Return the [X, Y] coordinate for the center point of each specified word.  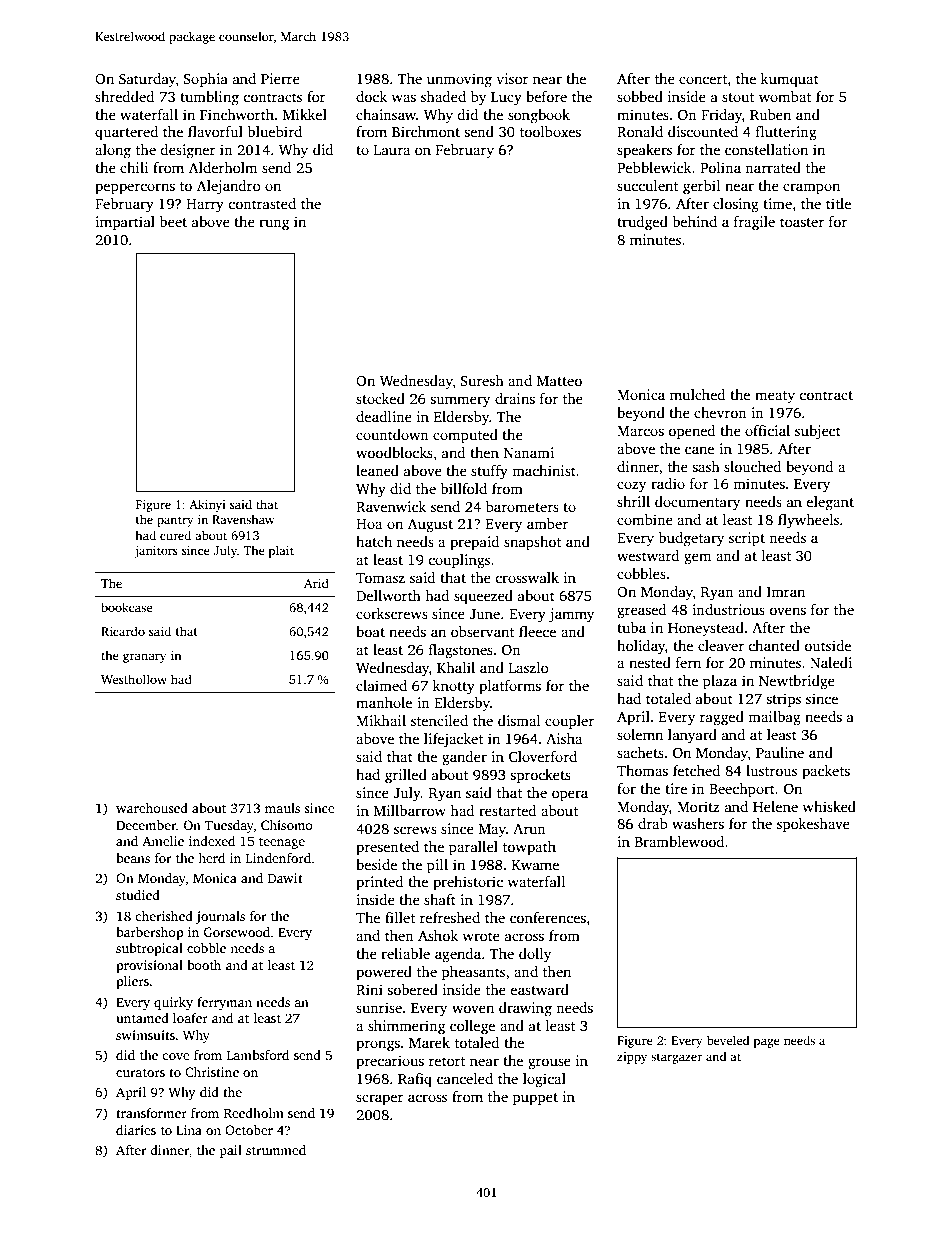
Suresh [482, 380]
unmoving [459, 80]
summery [460, 402]
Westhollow [134, 679]
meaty [775, 397]
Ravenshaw [243, 519]
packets [826, 772]
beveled [728, 1040]
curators [140, 1073]
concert [703, 79]
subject [818, 432]
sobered [412, 989]
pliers [132, 982]
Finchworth [237, 114]
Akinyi [207, 505]
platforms [510, 687]
